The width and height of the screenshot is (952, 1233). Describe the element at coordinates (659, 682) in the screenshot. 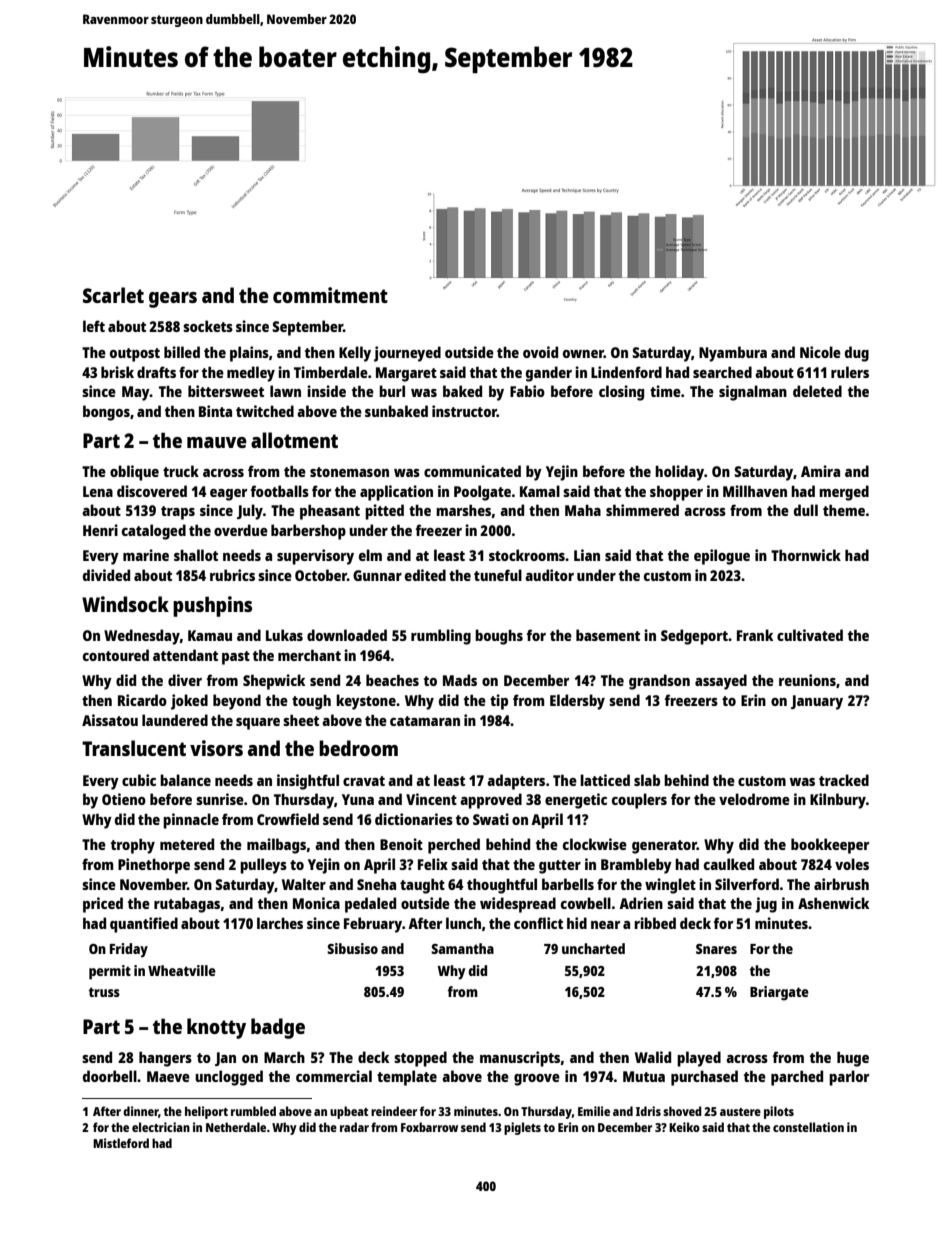

I see `grandson` at that location.
